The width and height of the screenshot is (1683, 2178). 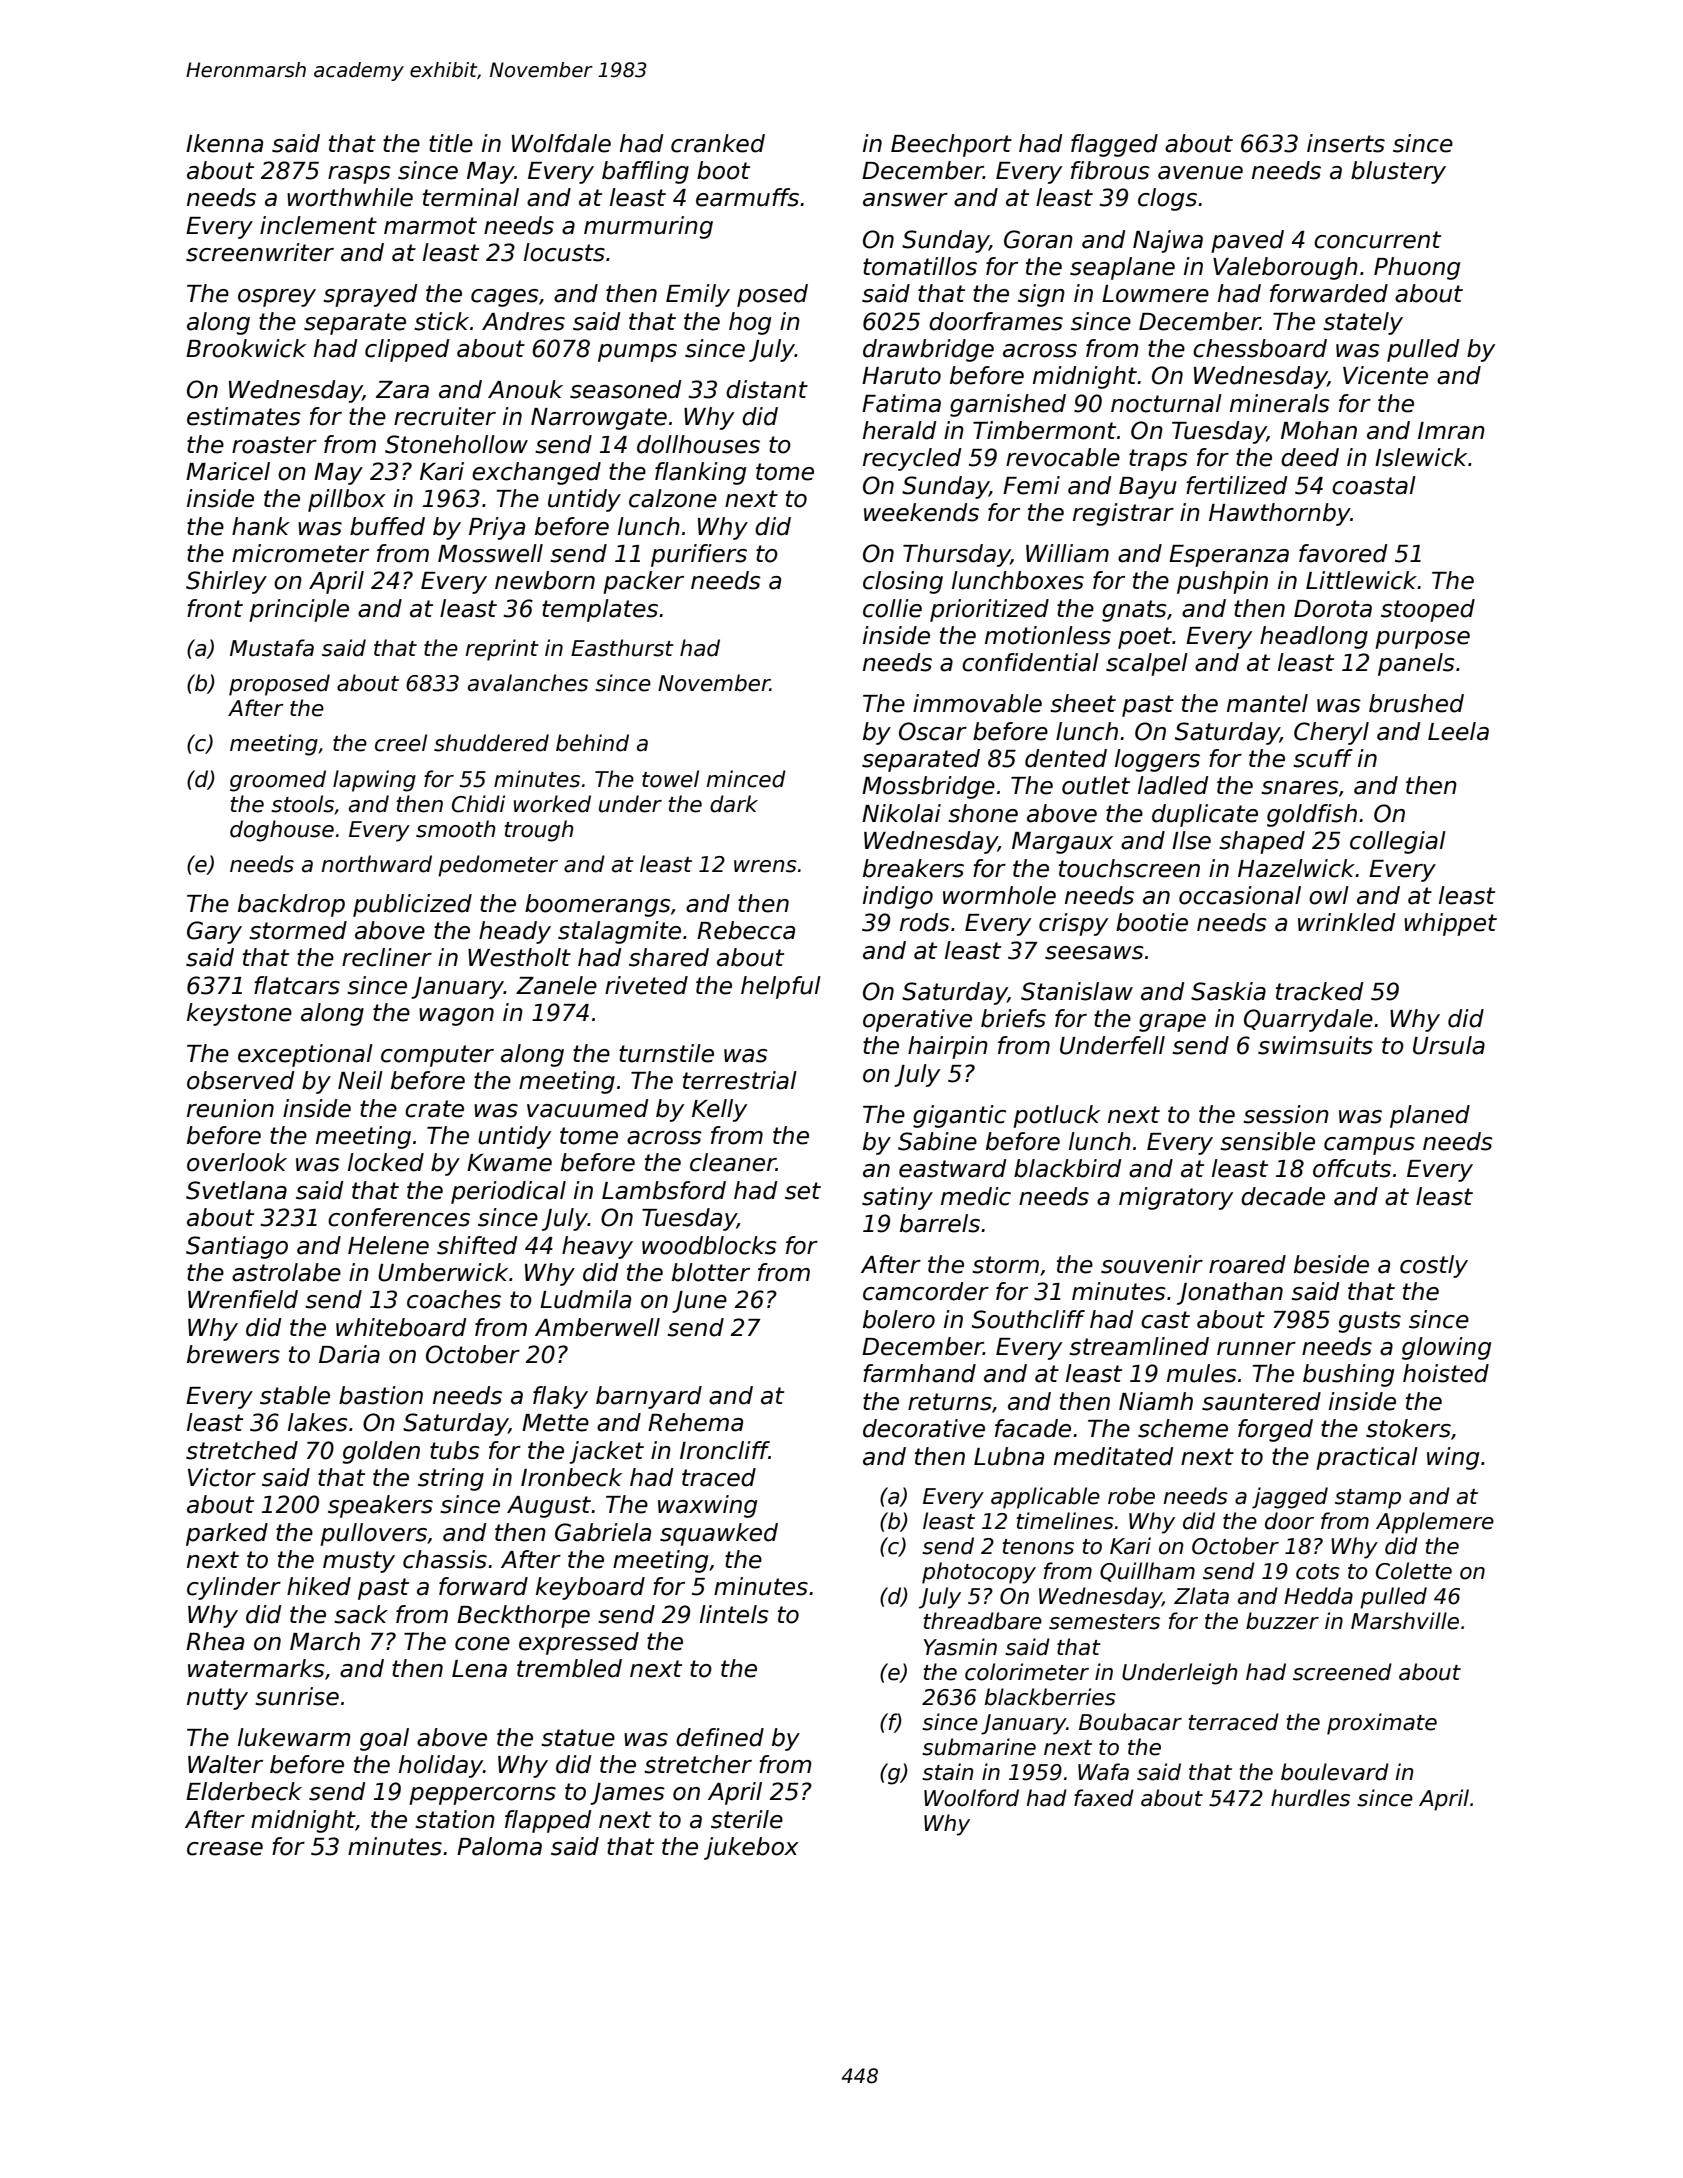 I want to click on computer, so click(x=437, y=1056).
